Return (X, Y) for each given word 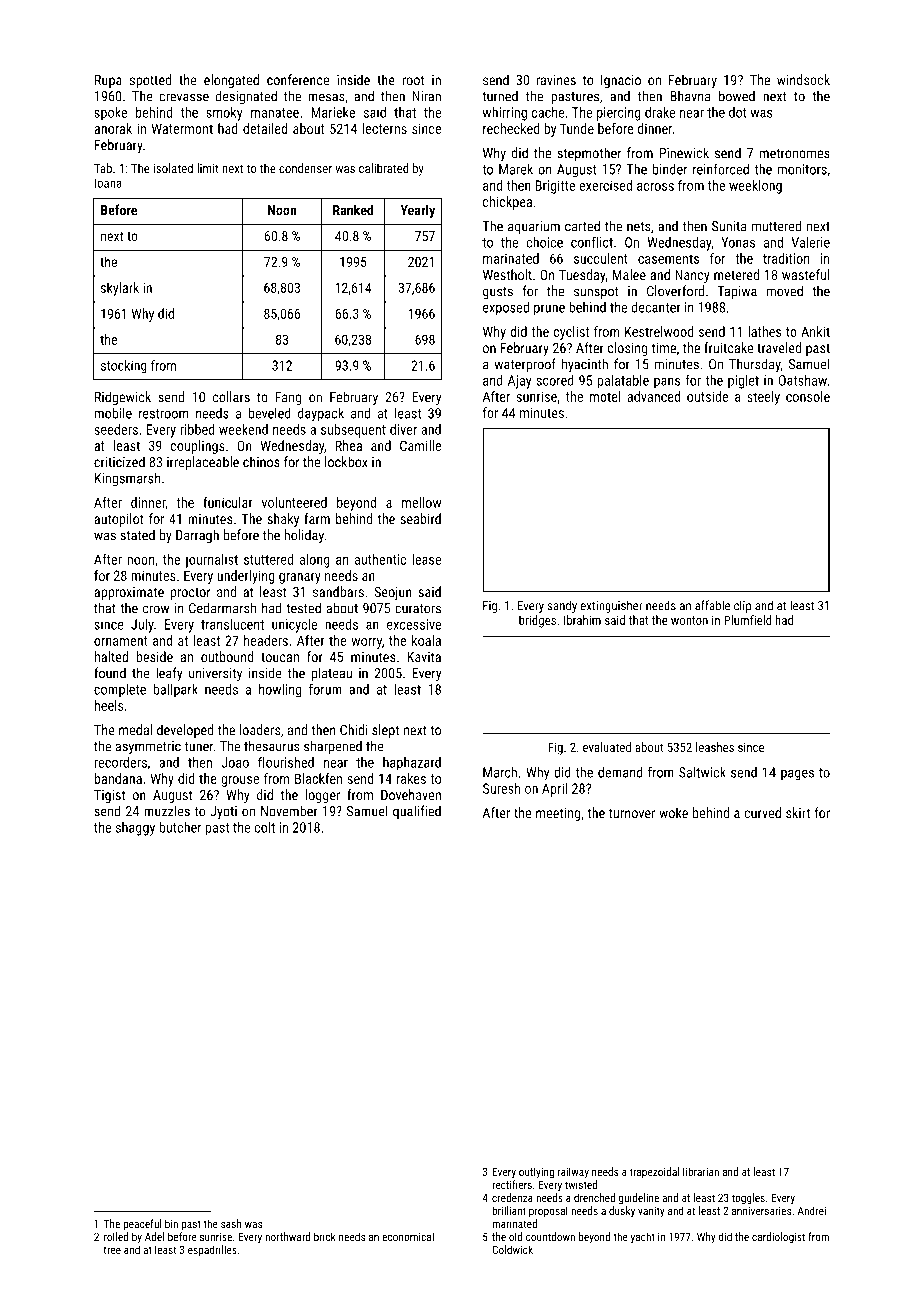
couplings (198, 447)
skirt (798, 812)
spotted (150, 81)
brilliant (509, 1210)
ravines (556, 80)
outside (707, 396)
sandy (562, 606)
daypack (321, 414)
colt (265, 827)
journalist (211, 560)
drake (660, 112)
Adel (154, 1236)
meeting (558, 814)
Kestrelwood (659, 331)
